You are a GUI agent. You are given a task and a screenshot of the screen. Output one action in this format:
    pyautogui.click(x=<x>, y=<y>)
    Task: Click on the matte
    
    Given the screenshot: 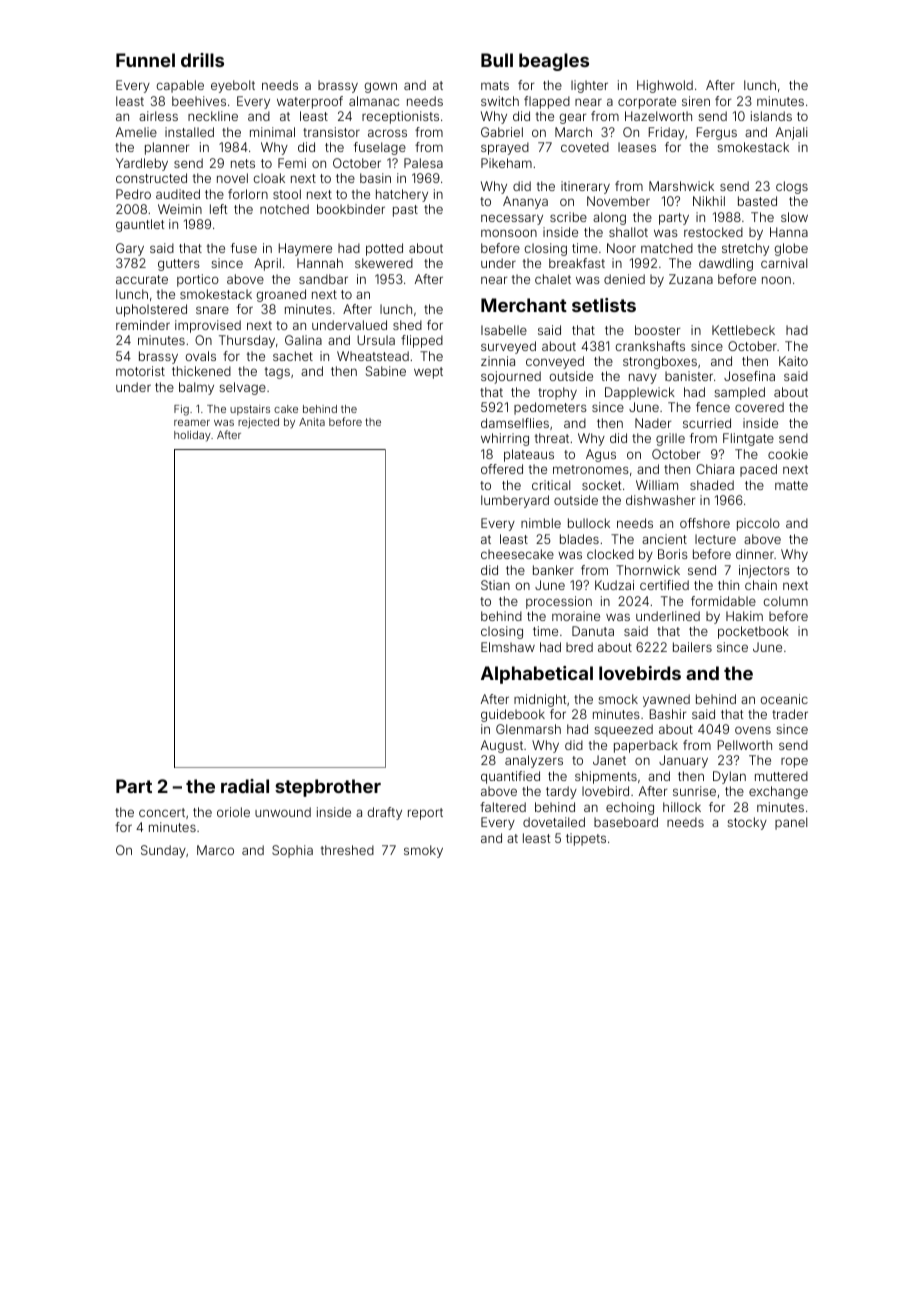 What is the action you would take?
    pyautogui.click(x=791, y=485)
